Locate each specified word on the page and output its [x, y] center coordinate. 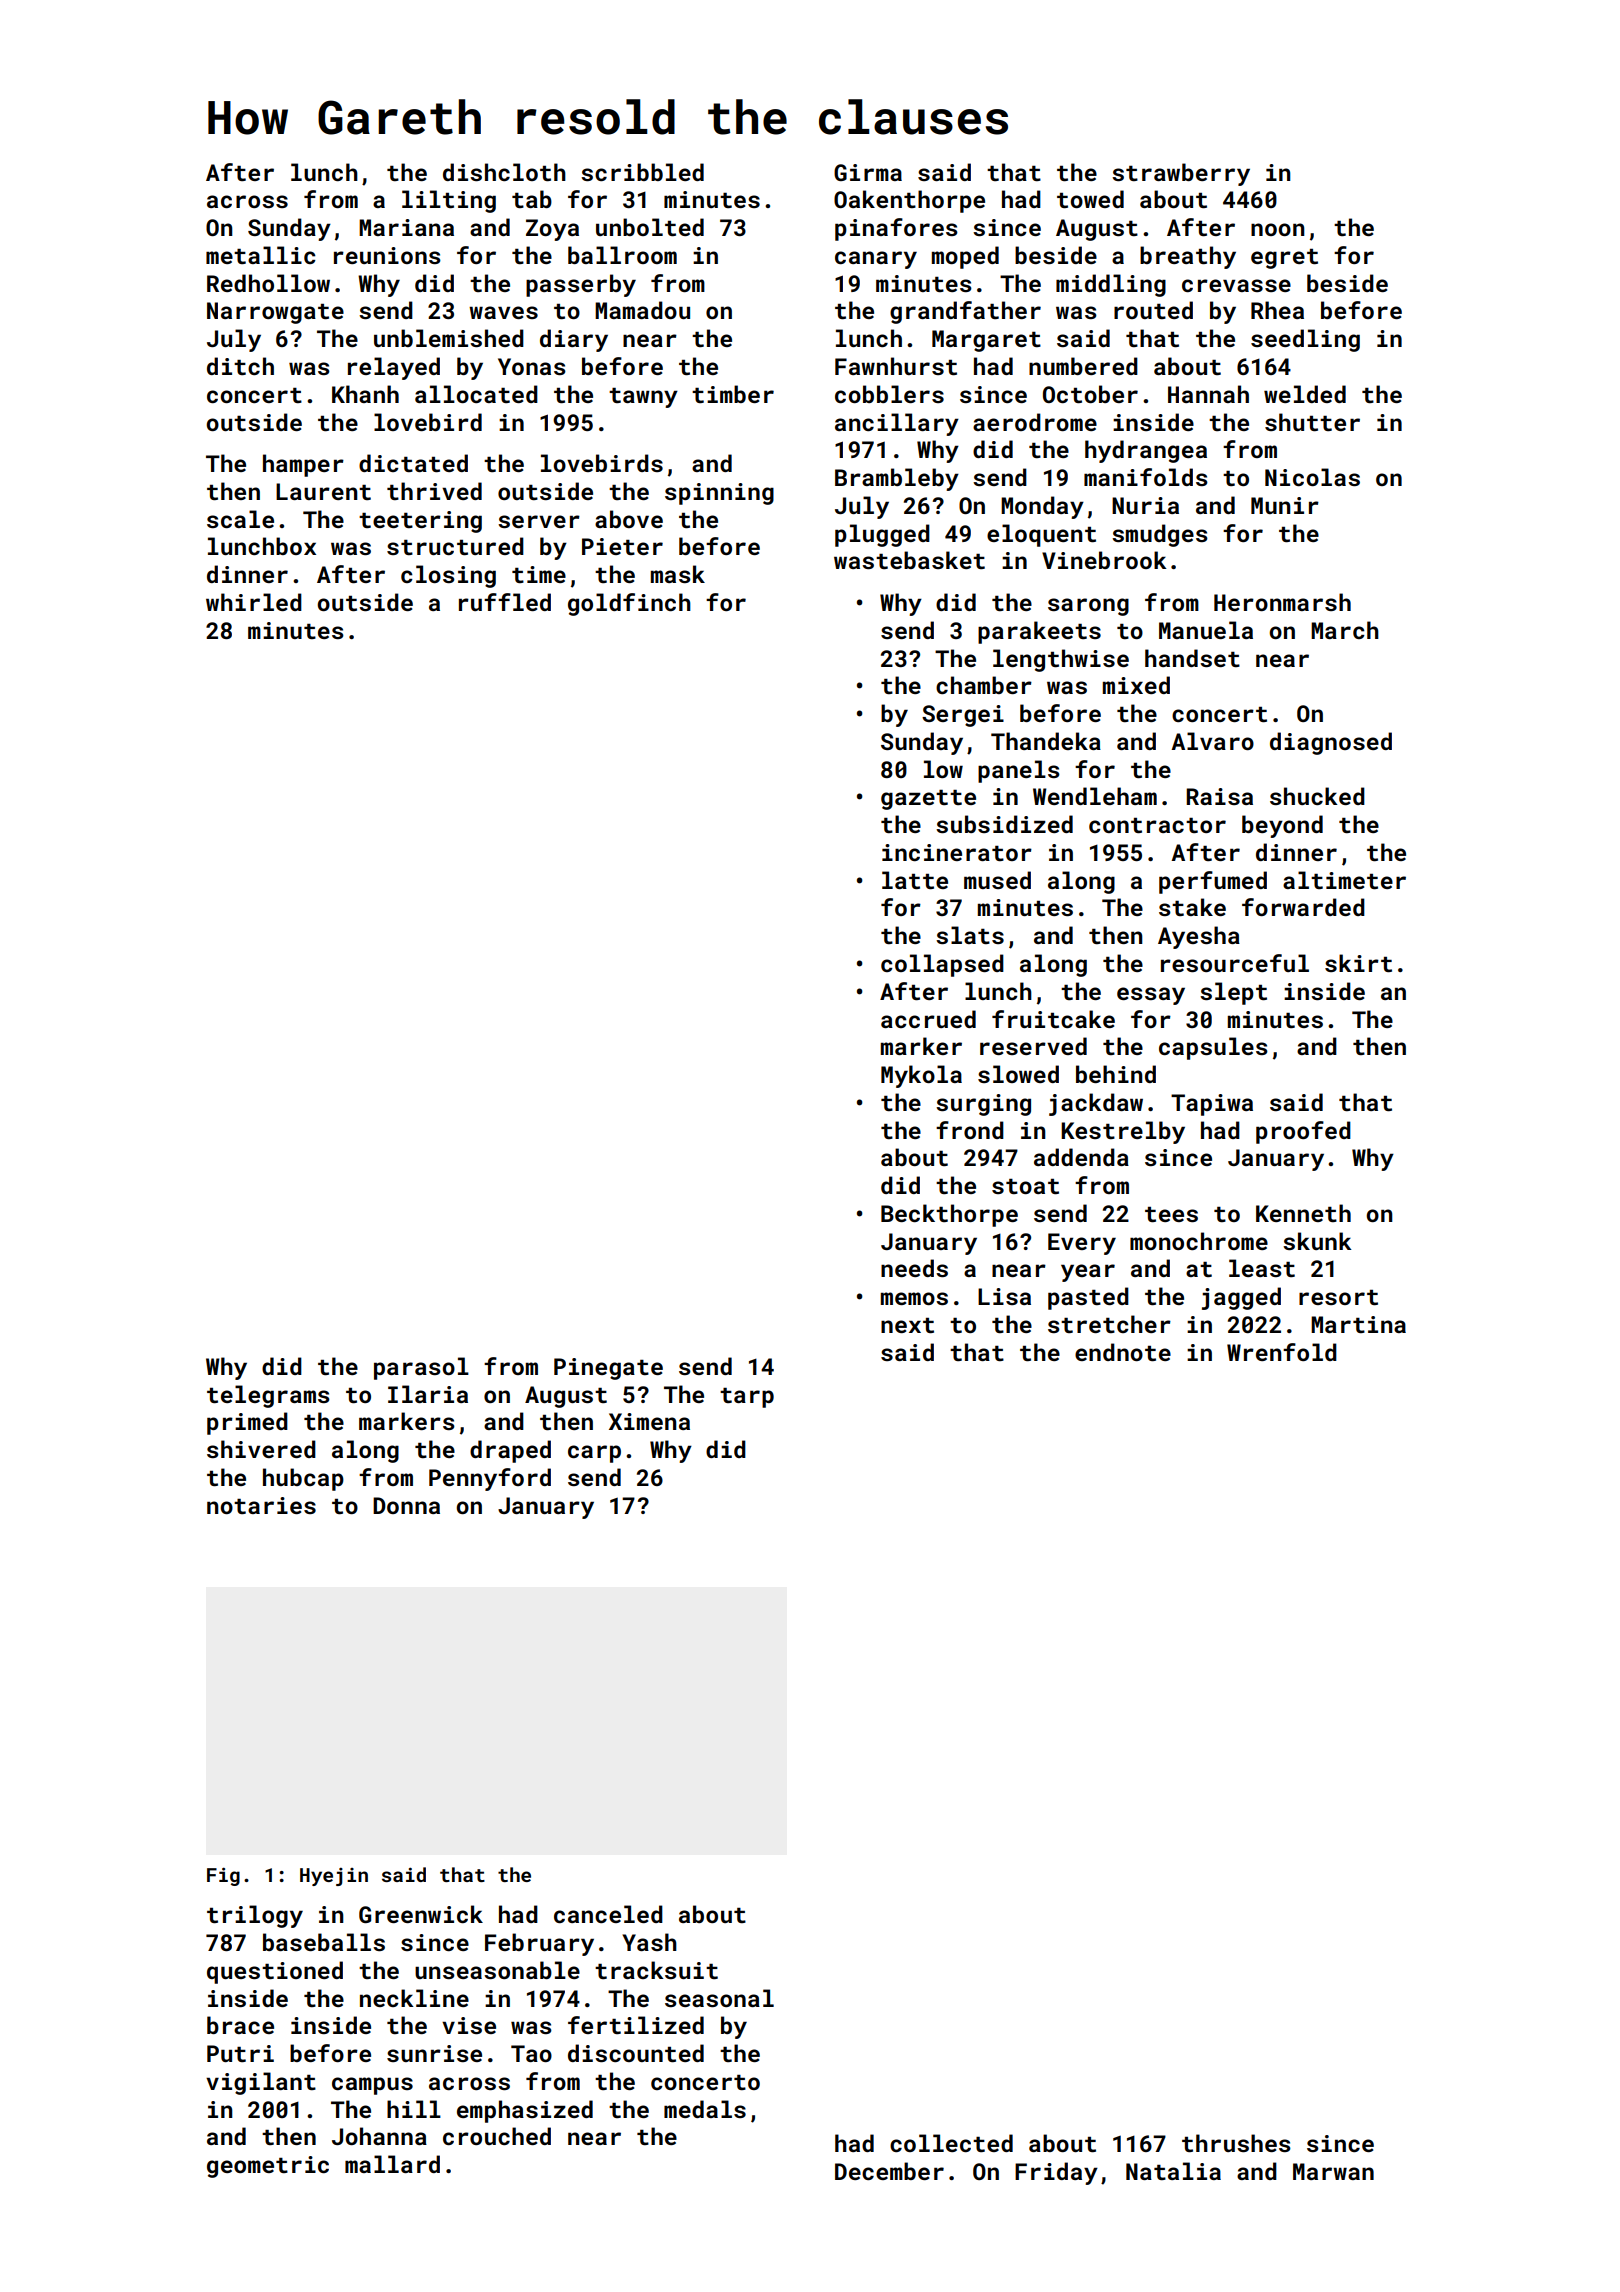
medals [705, 2109]
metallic [261, 255]
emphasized [525, 2111]
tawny [643, 398]
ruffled [505, 602]
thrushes [1236, 2143]
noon [1278, 229]
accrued [928, 1019]
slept [1233, 993]
